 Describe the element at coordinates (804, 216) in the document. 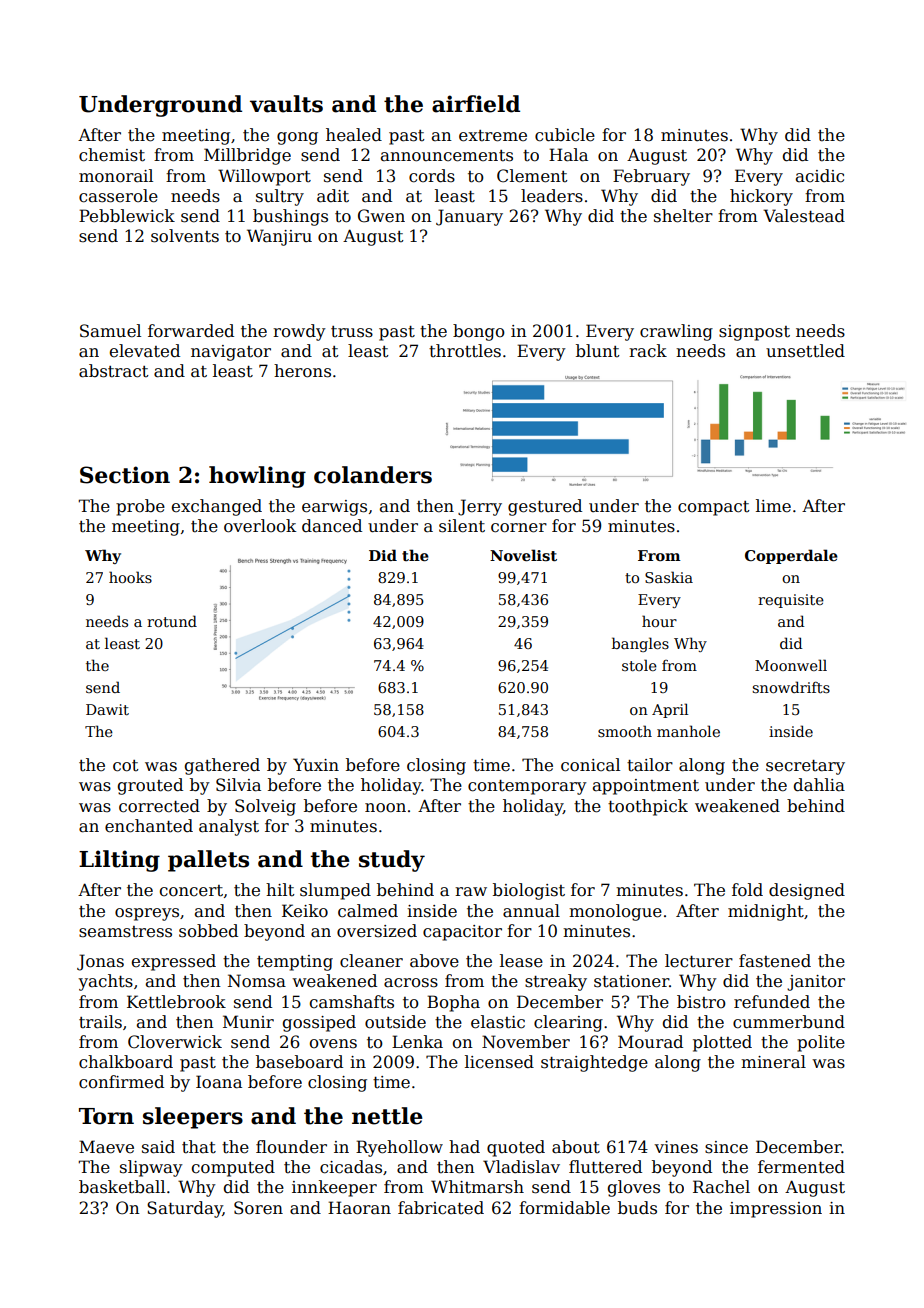

I see `Valestead` at that location.
